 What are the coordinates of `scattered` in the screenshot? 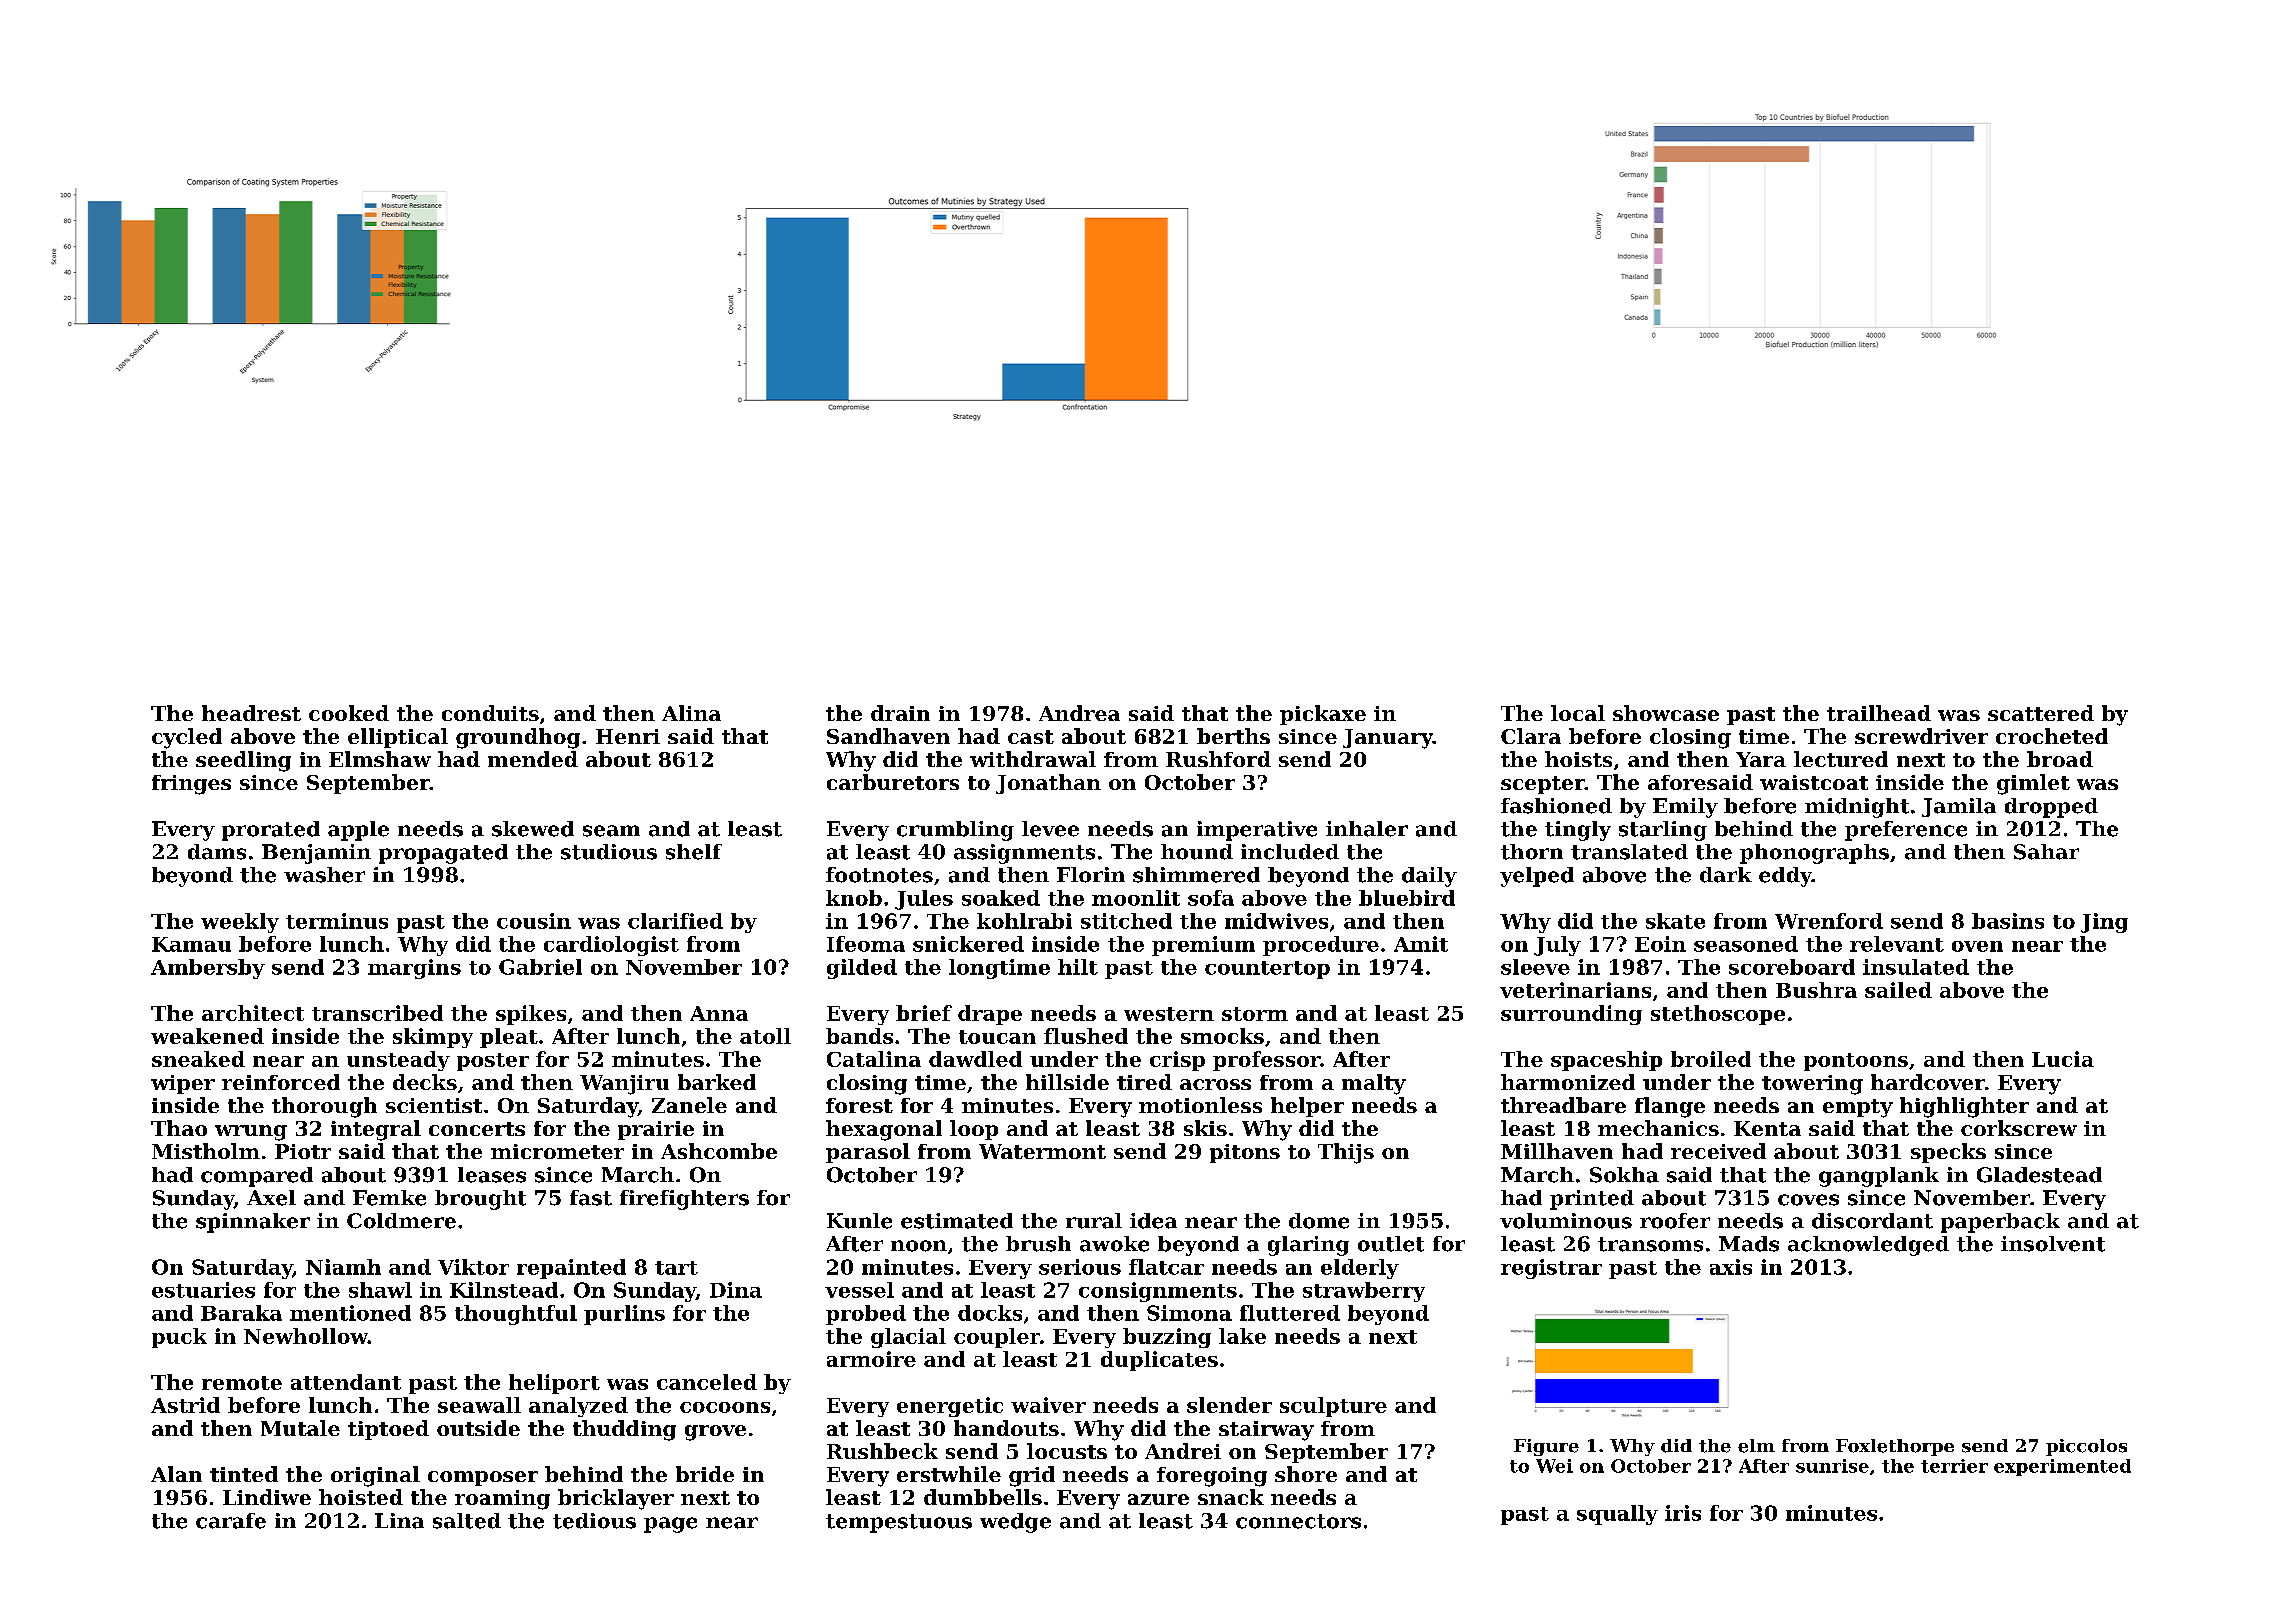 It's located at (2041, 713).
